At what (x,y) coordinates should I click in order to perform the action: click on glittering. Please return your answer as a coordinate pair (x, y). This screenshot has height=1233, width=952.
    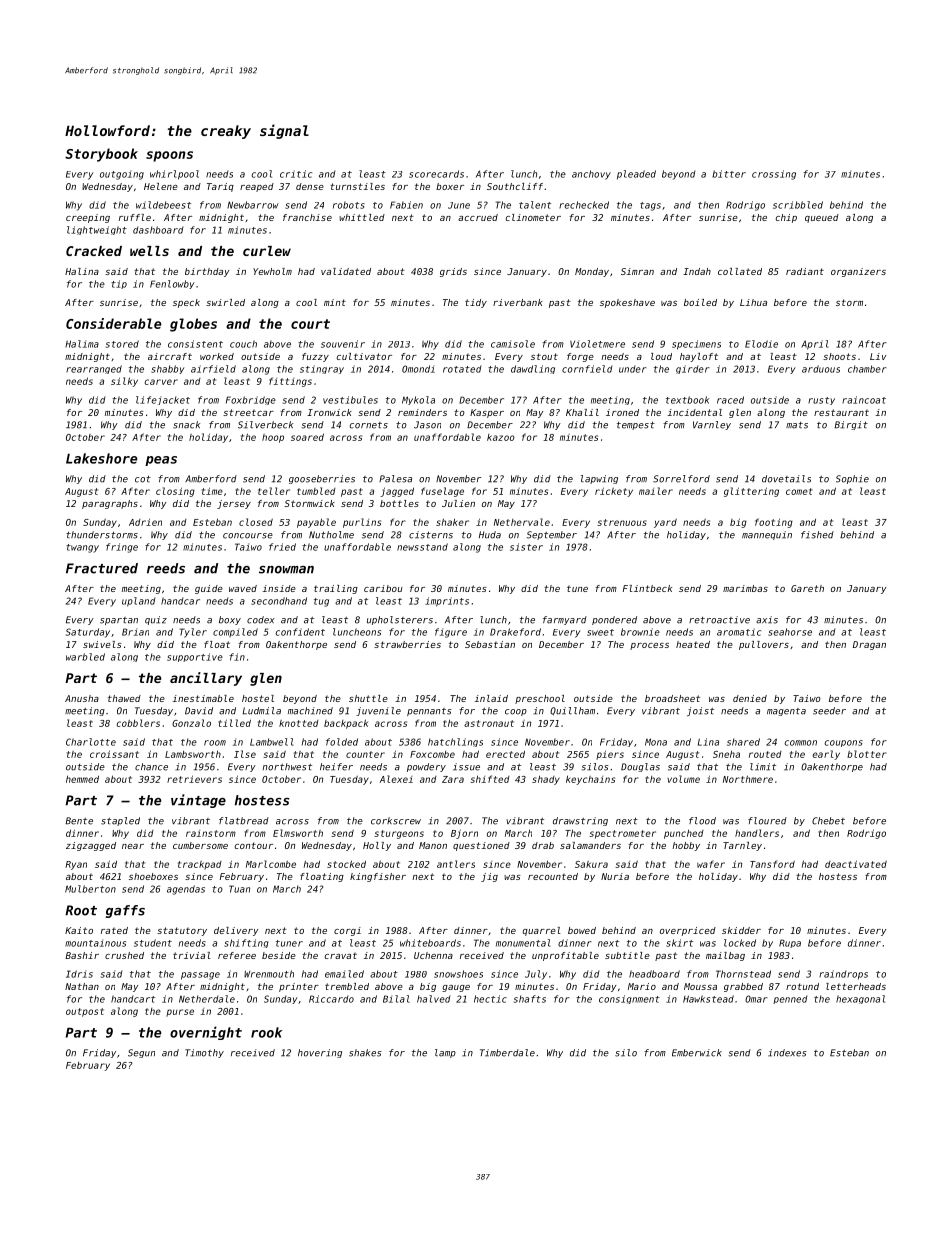
    Looking at the image, I should click on (751, 492).
